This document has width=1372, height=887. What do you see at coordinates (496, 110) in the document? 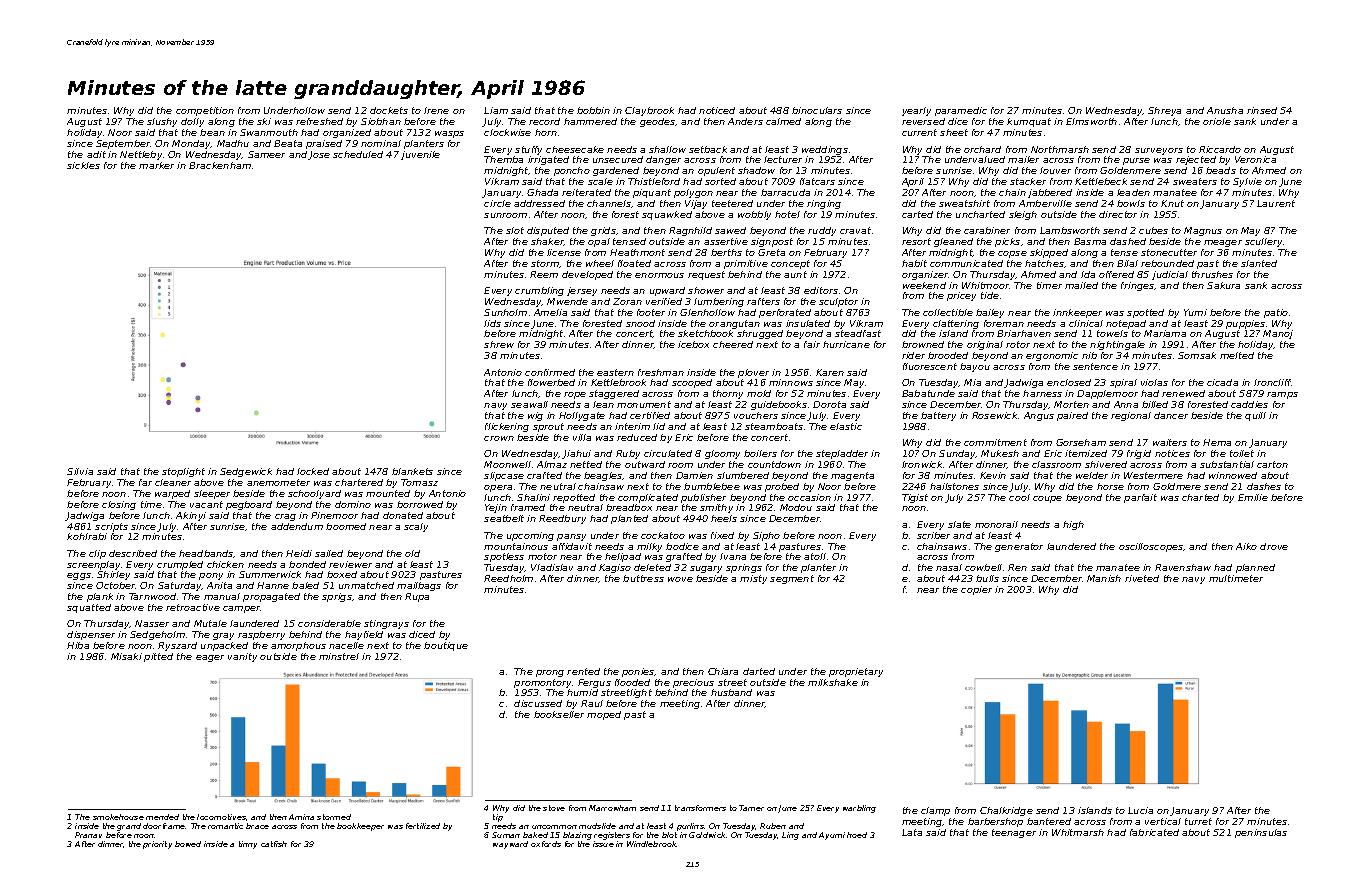
I see `Liam` at bounding box center [496, 110].
